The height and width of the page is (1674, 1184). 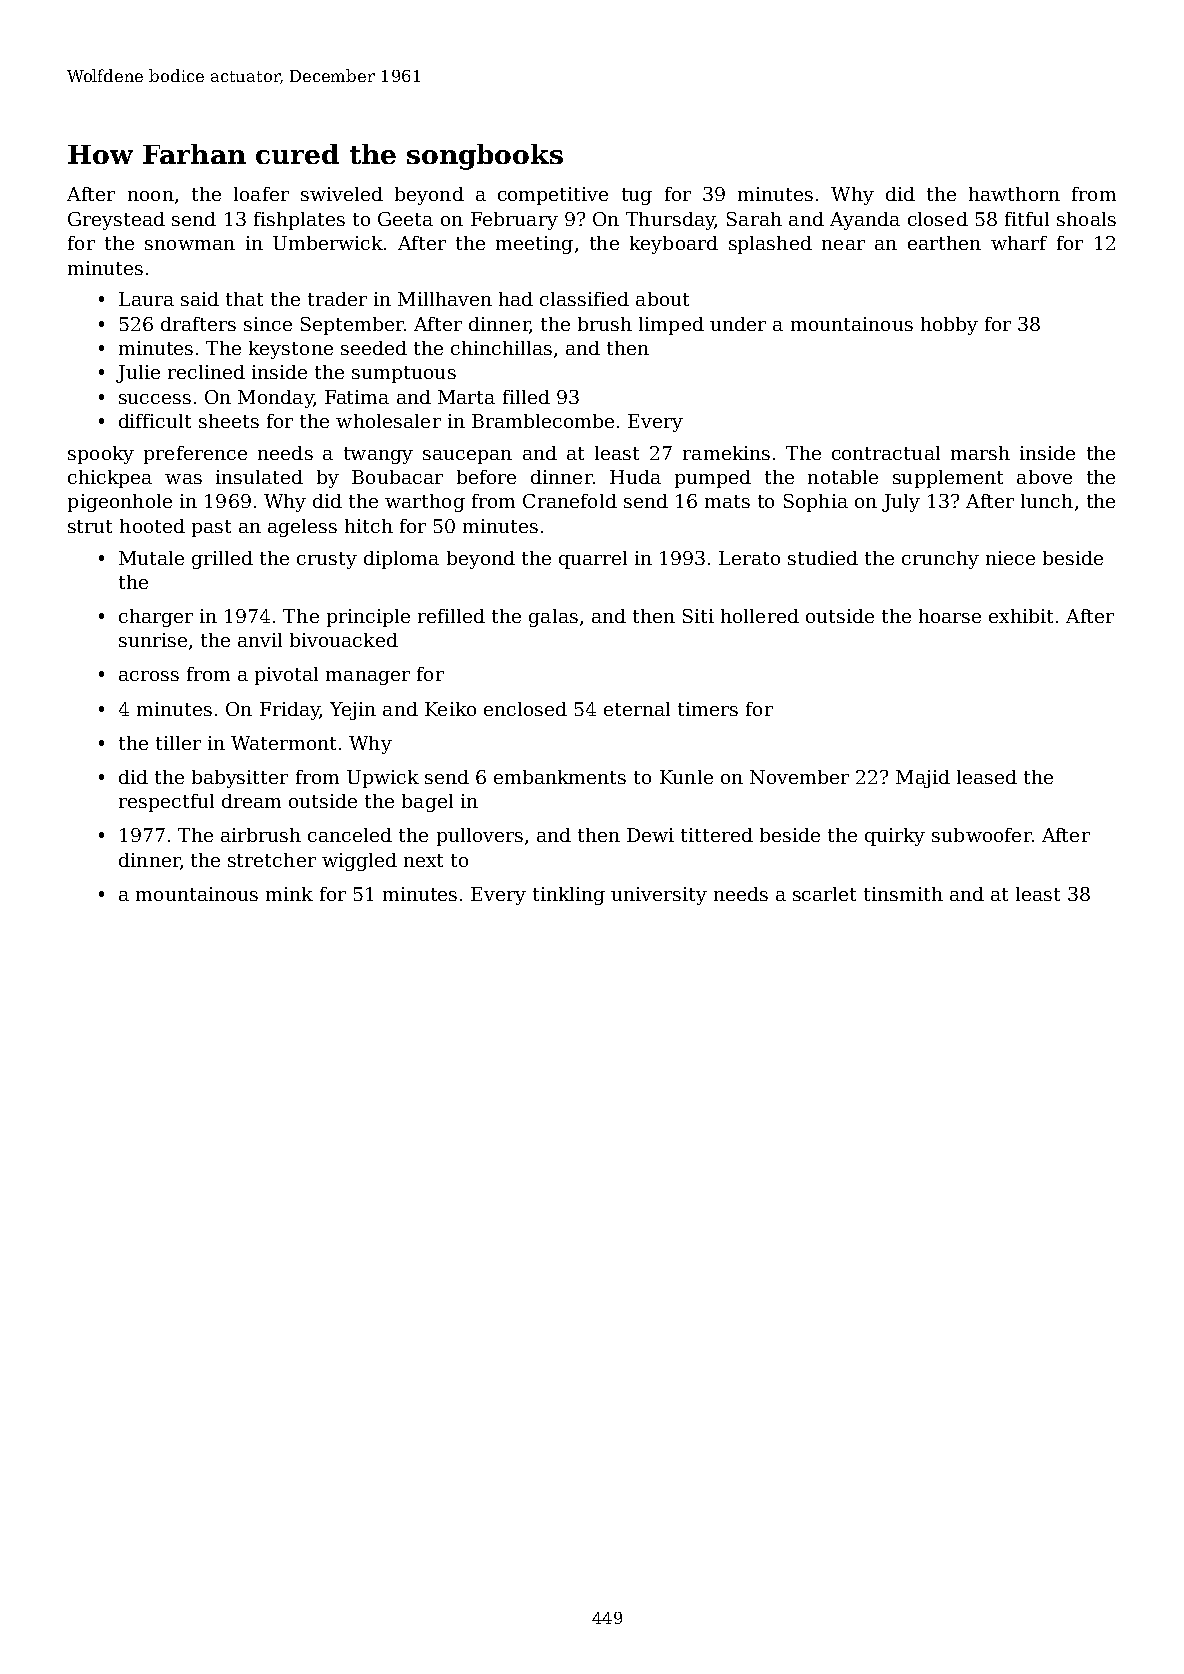 What do you see at coordinates (466, 397) in the page?
I see `Marta` at bounding box center [466, 397].
